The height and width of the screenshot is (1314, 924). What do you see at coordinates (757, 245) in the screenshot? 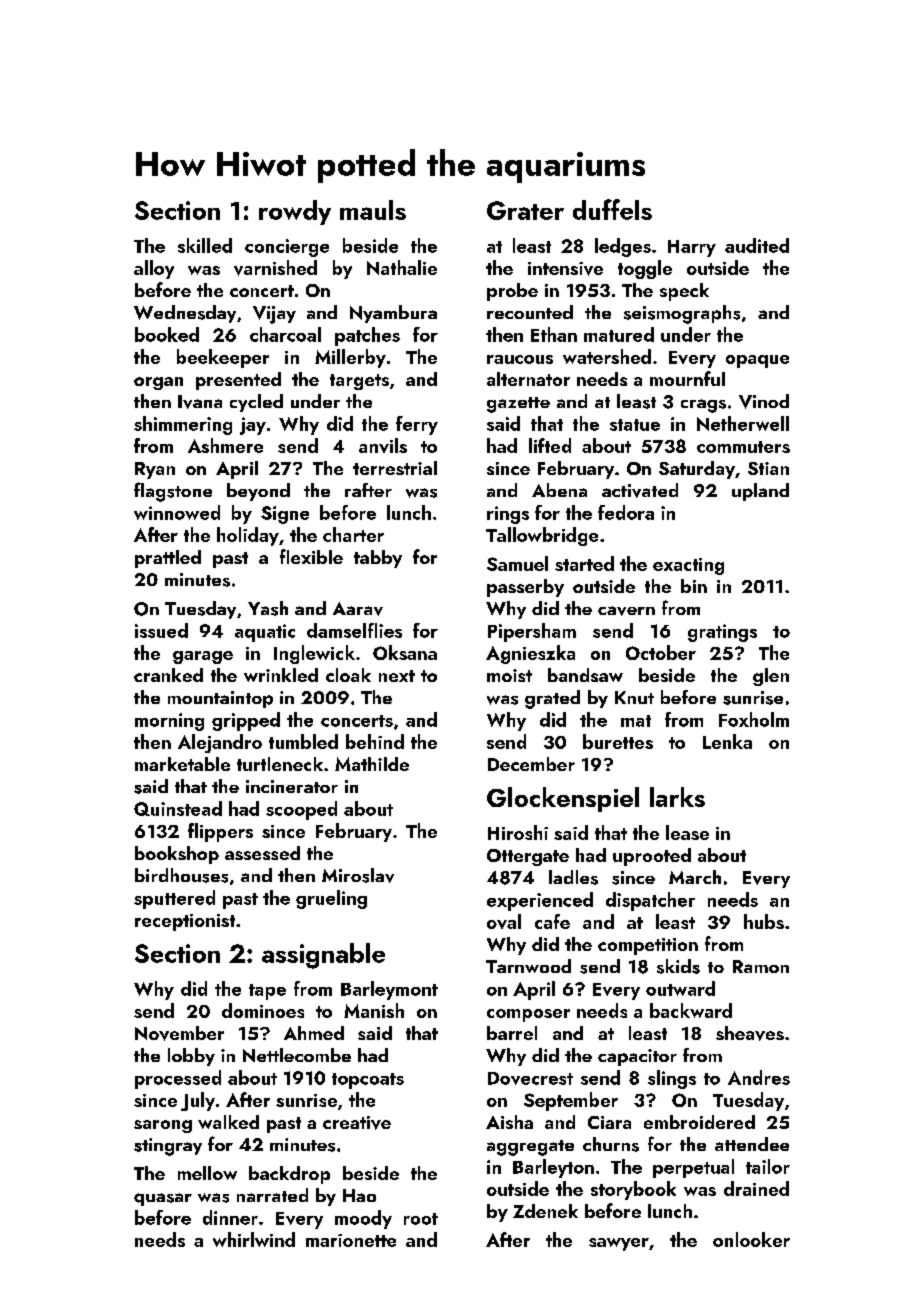
I see `audited` at bounding box center [757, 245].
